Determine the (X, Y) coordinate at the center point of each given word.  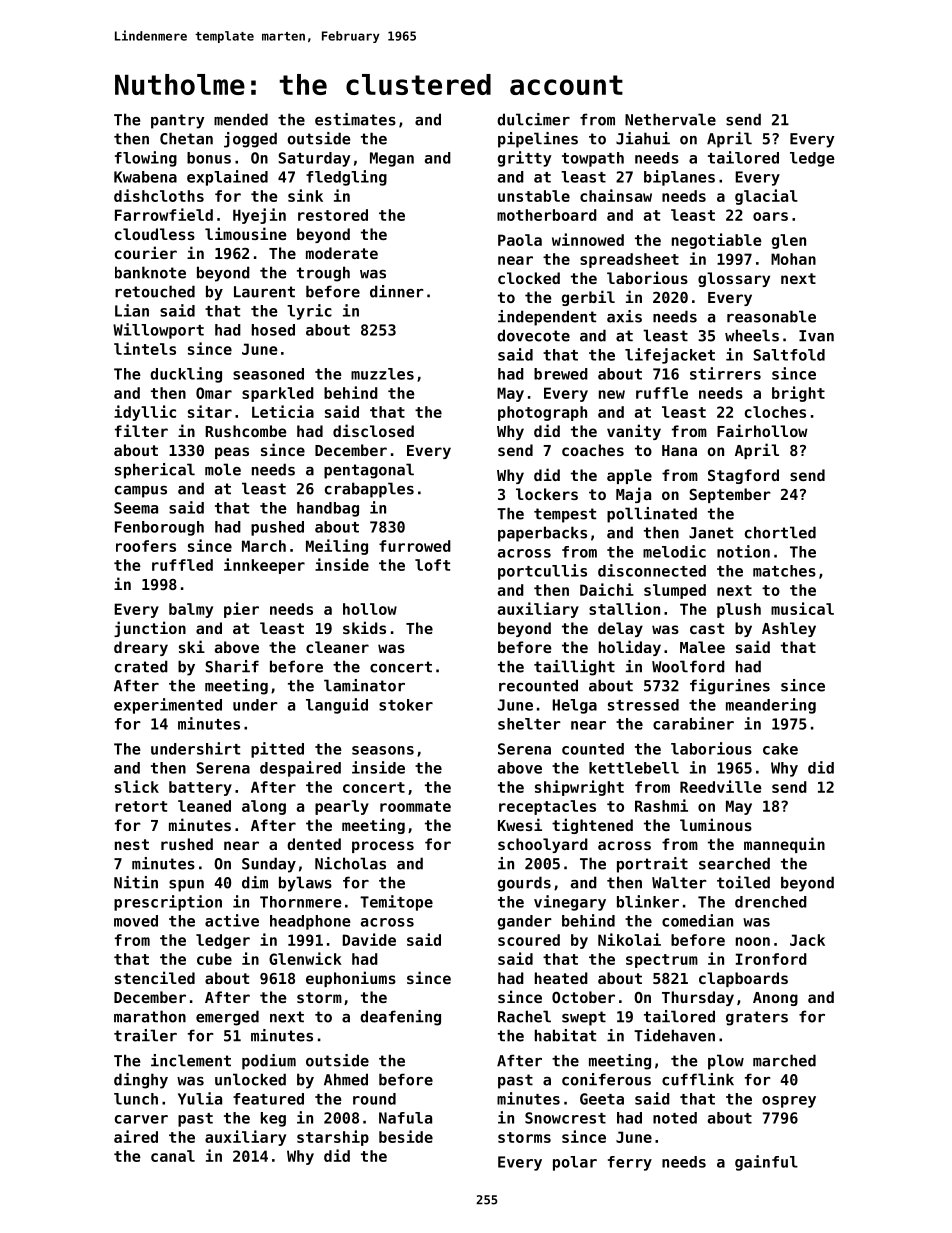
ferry (630, 1163)
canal (173, 1156)
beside (406, 1136)
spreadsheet (629, 260)
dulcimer (533, 119)
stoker (406, 705)
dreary (141, 648)
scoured (529, 940)
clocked (529, 278)
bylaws (305, 884)
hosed (273, 330)
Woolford (688, 666)
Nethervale (670, 119)
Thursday (698, 998)
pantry (178, 121)
